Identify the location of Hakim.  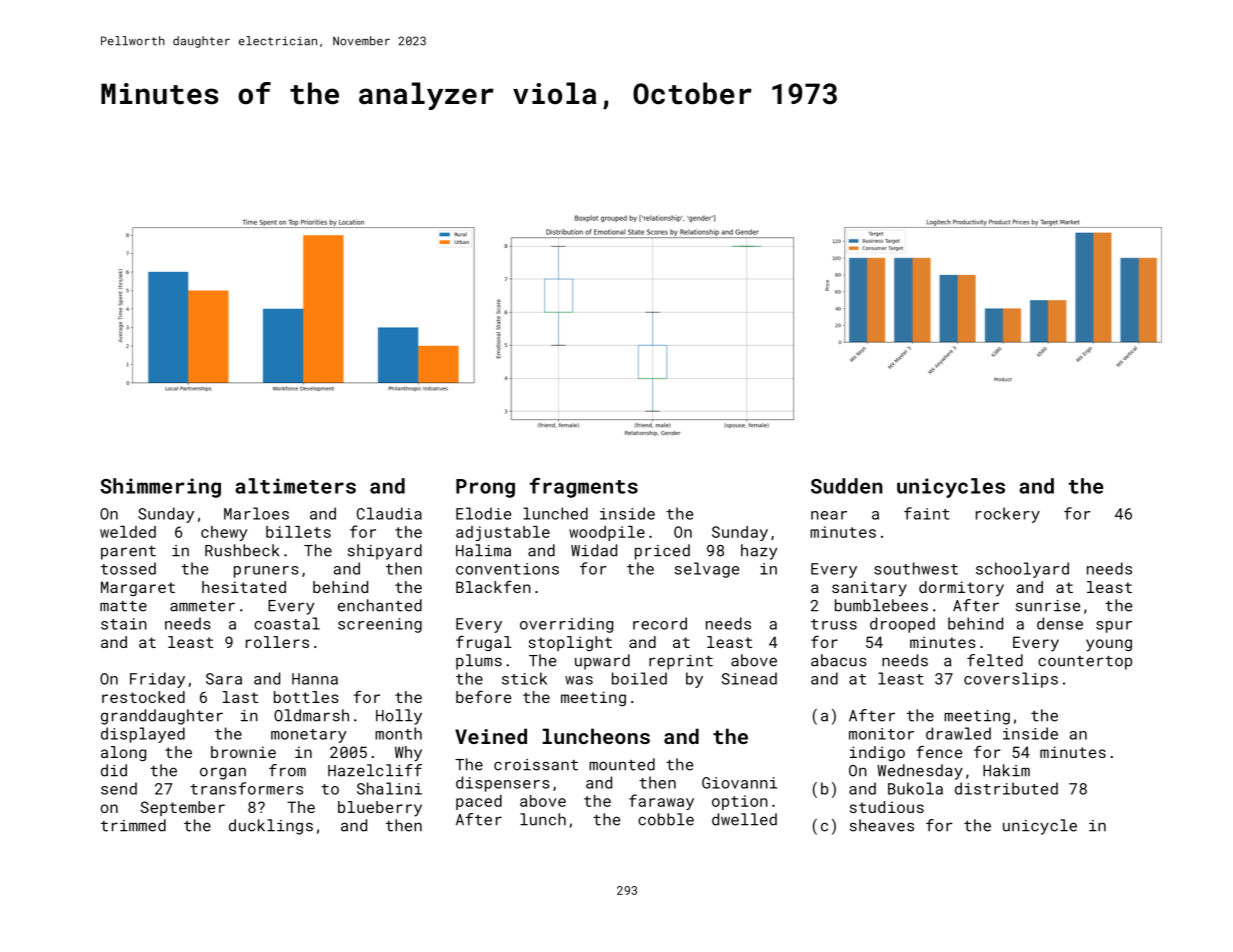
(1006, 770).
